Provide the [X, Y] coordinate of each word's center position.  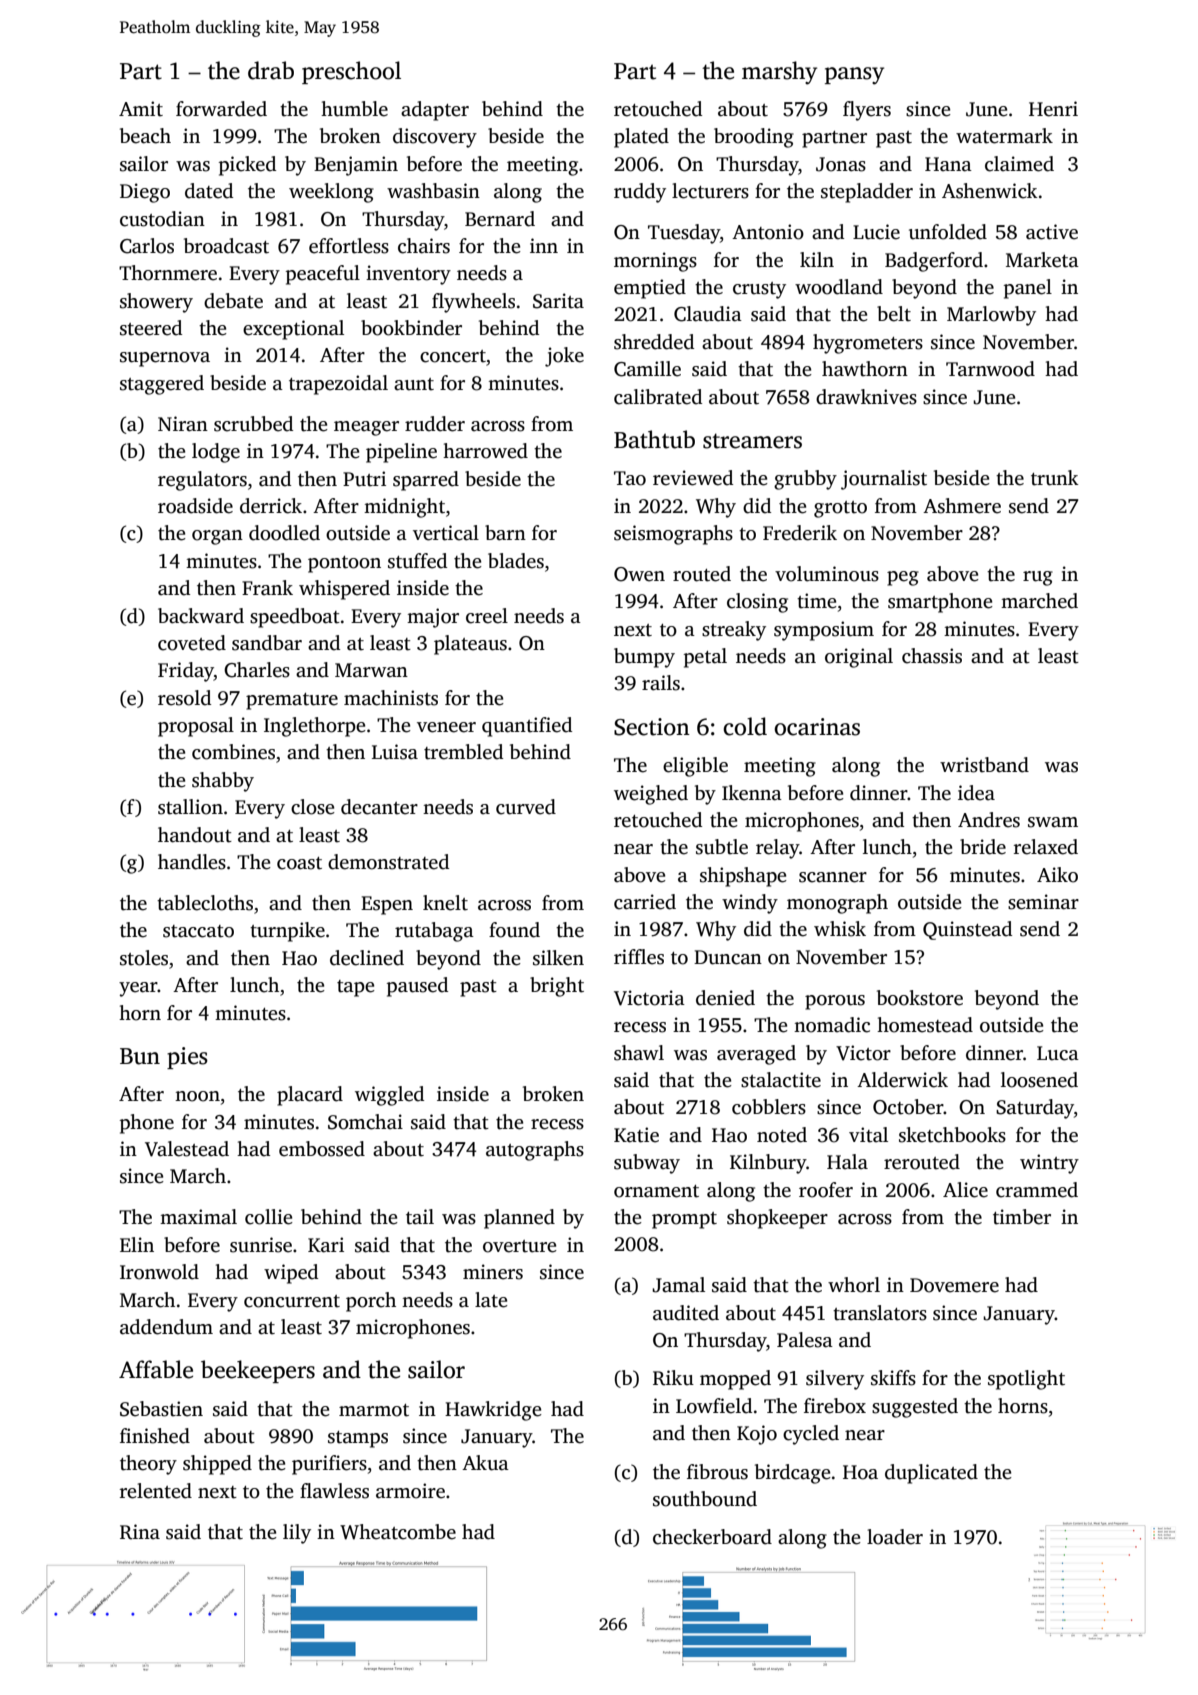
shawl [639, 1053]
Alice [965, 1190]
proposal [196, 727]
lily [297, 1534]
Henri [1053, 109]
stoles [144, 958]
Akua [485, 1463]
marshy [779, 73]
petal [705, 658]
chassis [932, 656]
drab [271, 70]
